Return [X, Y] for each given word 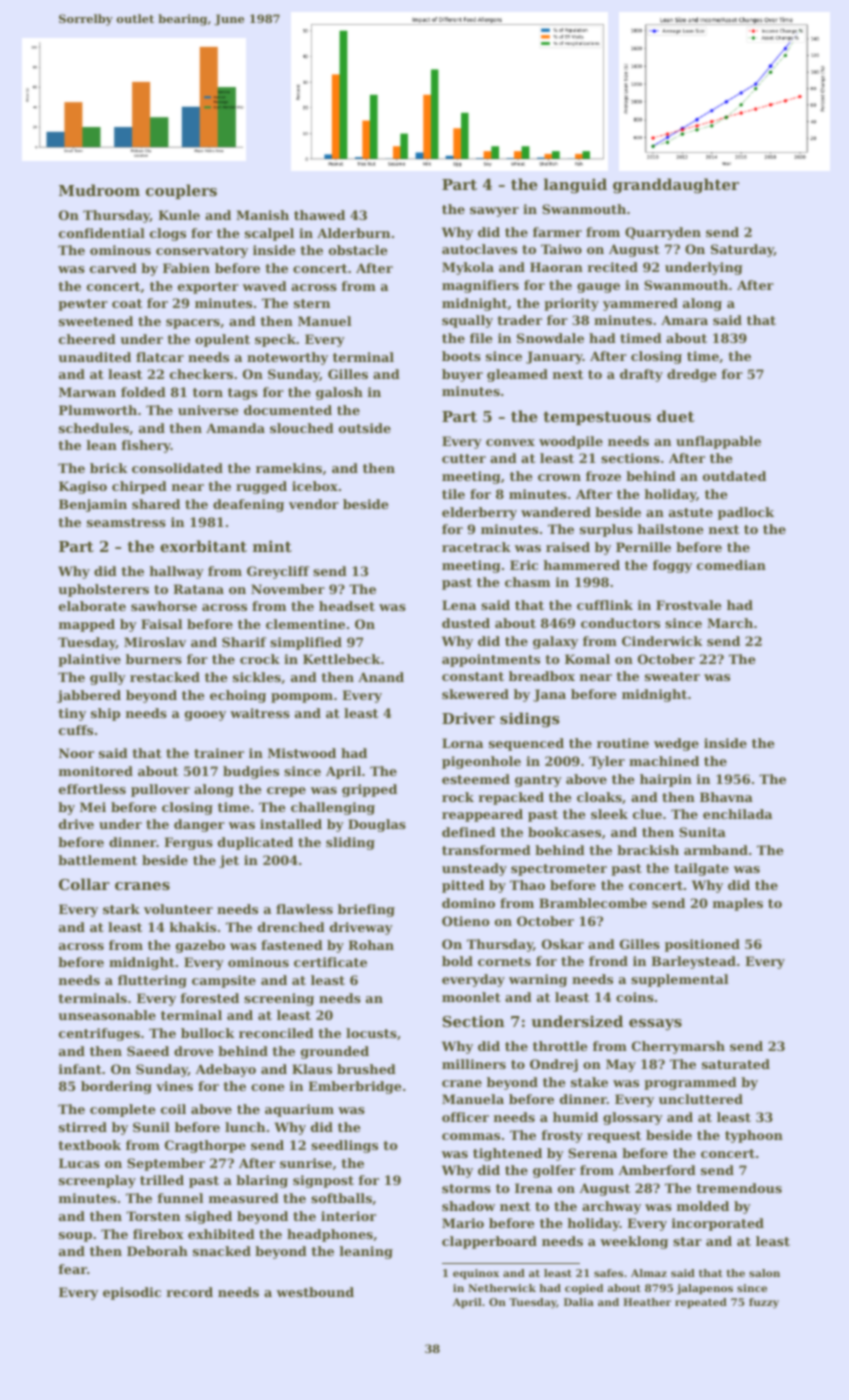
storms [466, 1188]
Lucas [79, 1163]
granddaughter [676, 186]
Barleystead [693, 962]
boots [461, 356]
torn [208, 392]
